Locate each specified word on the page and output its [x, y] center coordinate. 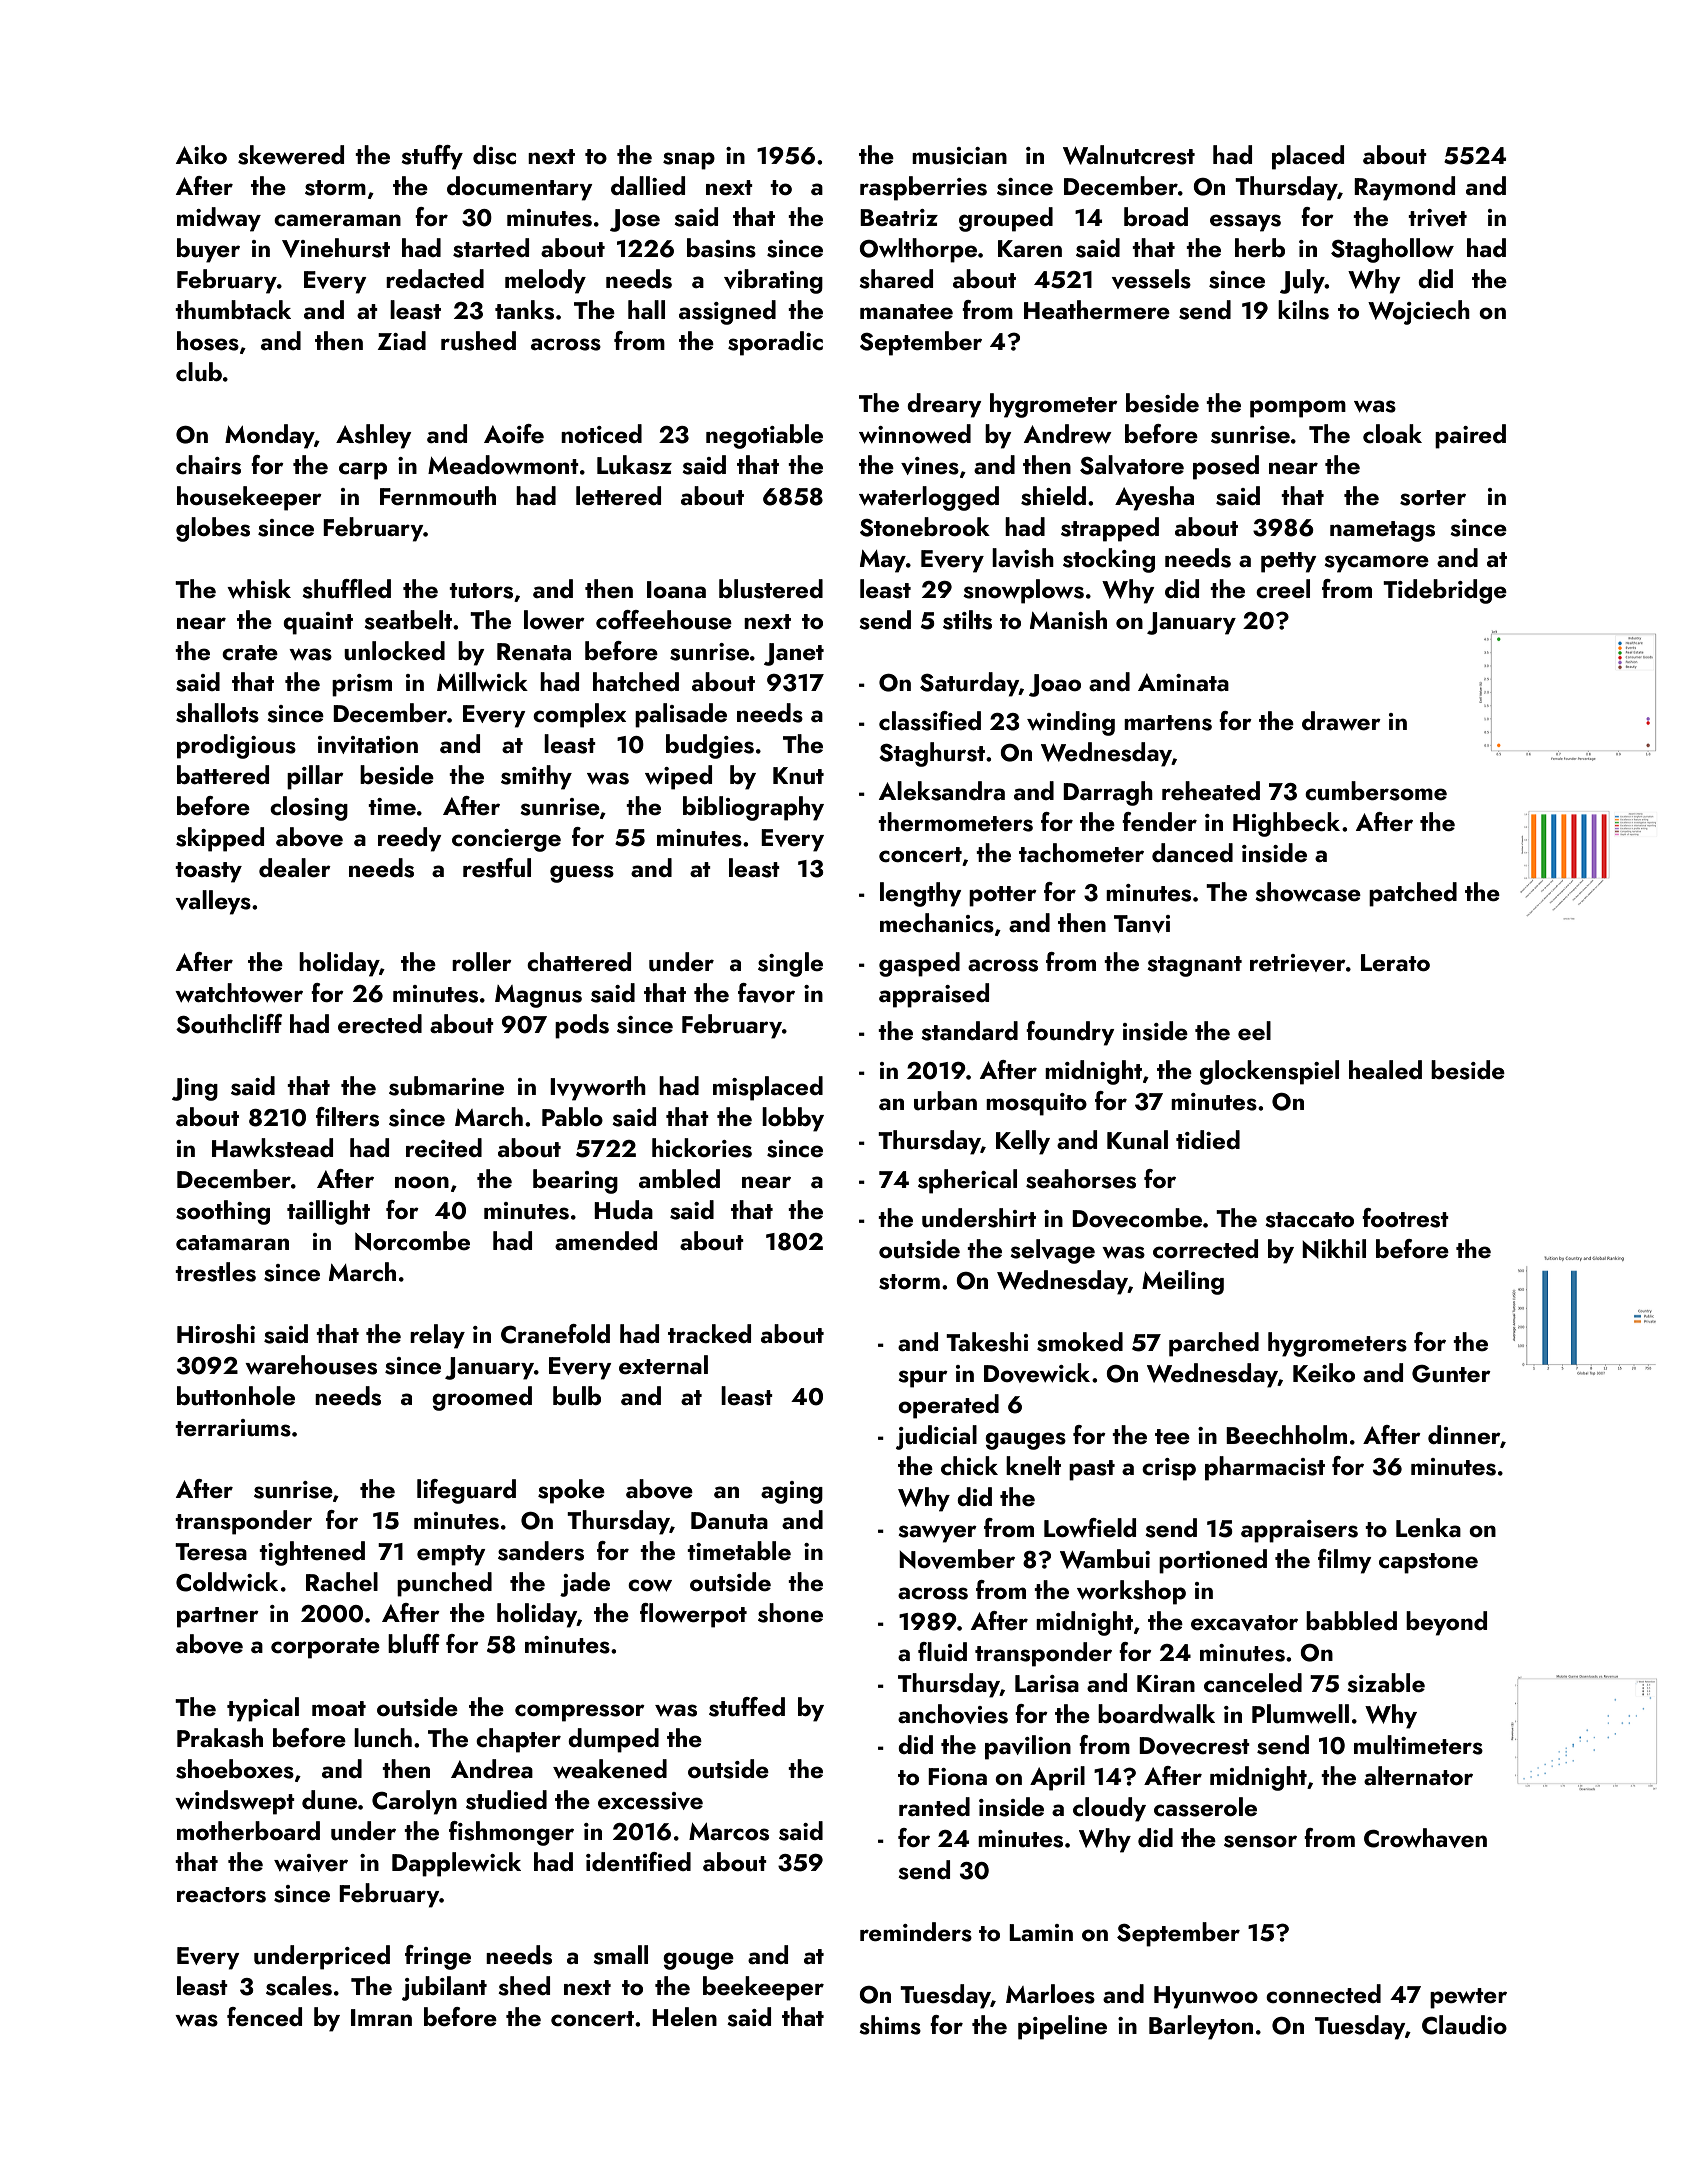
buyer [208, 250]
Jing [195, 1089]
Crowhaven [1425, 1838]
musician [959, 156]
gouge [698, 1961]
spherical [967, 1181]
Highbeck [1286, 824]
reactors [221, 1895]
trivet [1437, 218]
